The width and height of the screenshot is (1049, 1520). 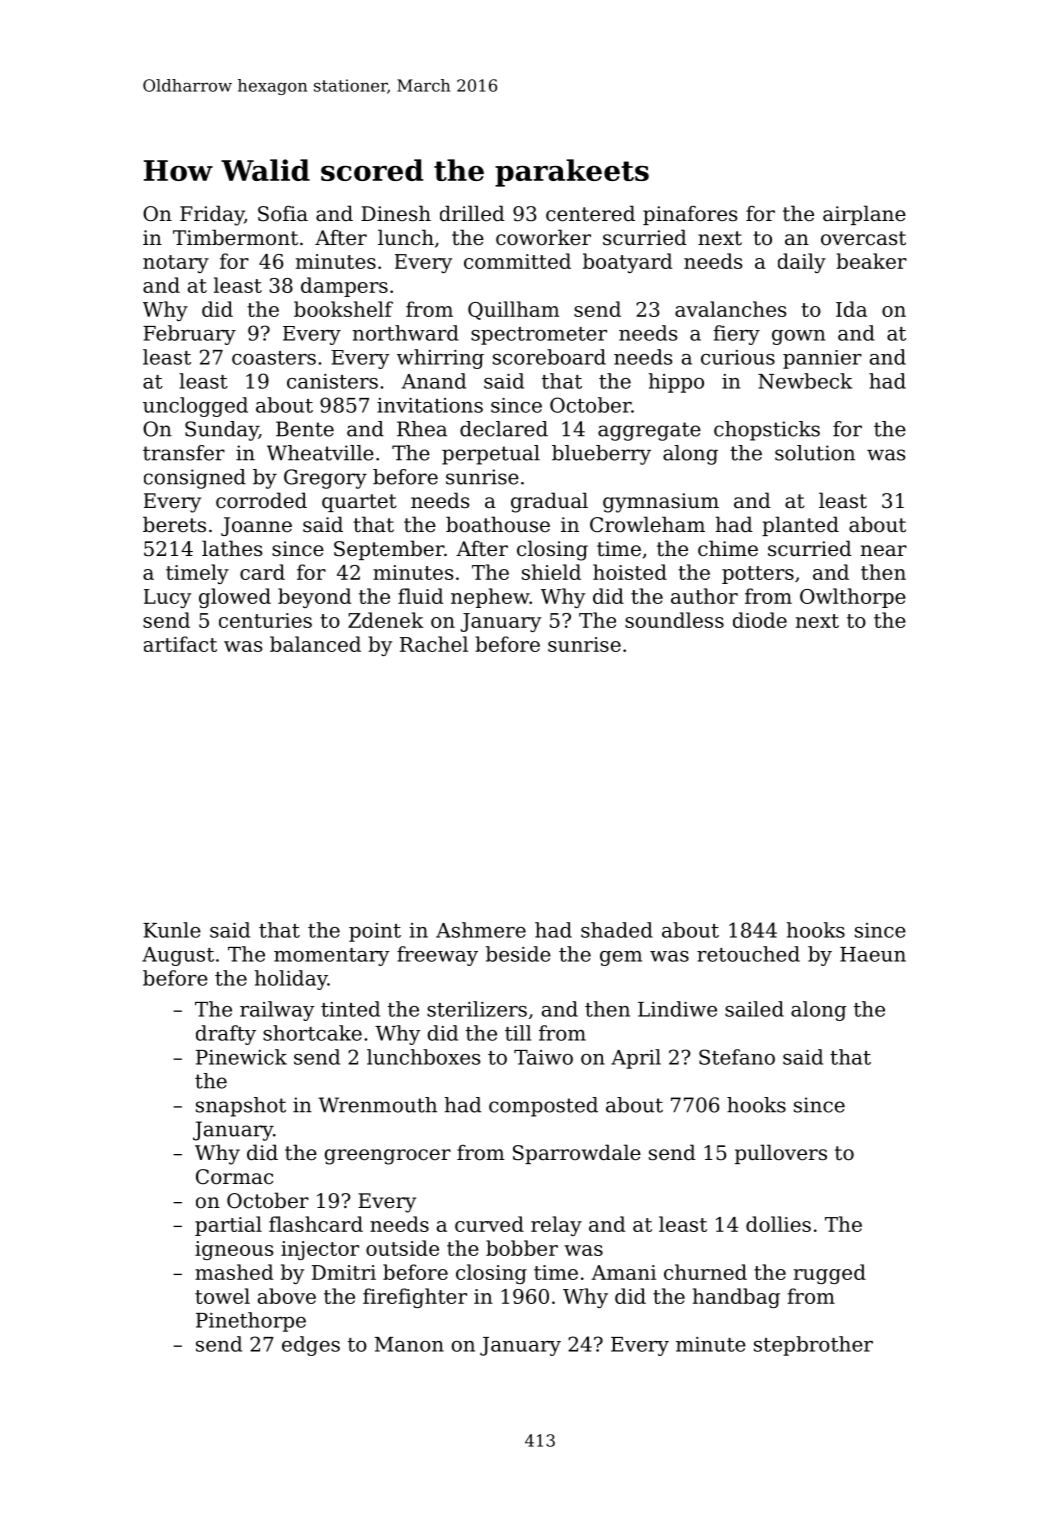 What do you see at coordinates (674, 620) in the screenshot?
I see `soundless` at bounding box center [674, 620].
